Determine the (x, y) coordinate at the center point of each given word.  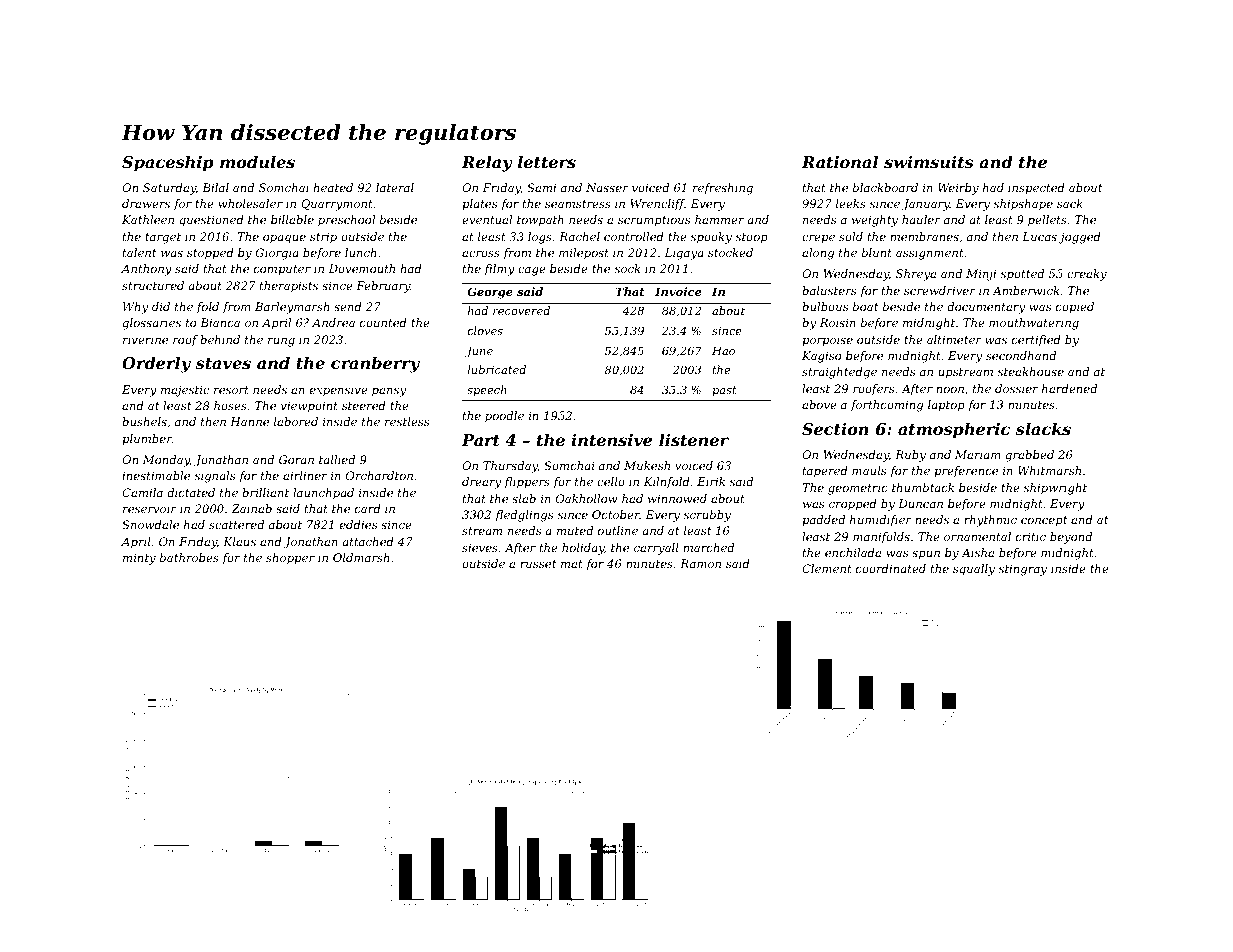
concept (1044, 521)
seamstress (578, 204)
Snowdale (150, 524)
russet (538, 564)
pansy (389, 392)
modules (257, 162)
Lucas (1039, 236)
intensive (612, 440)
